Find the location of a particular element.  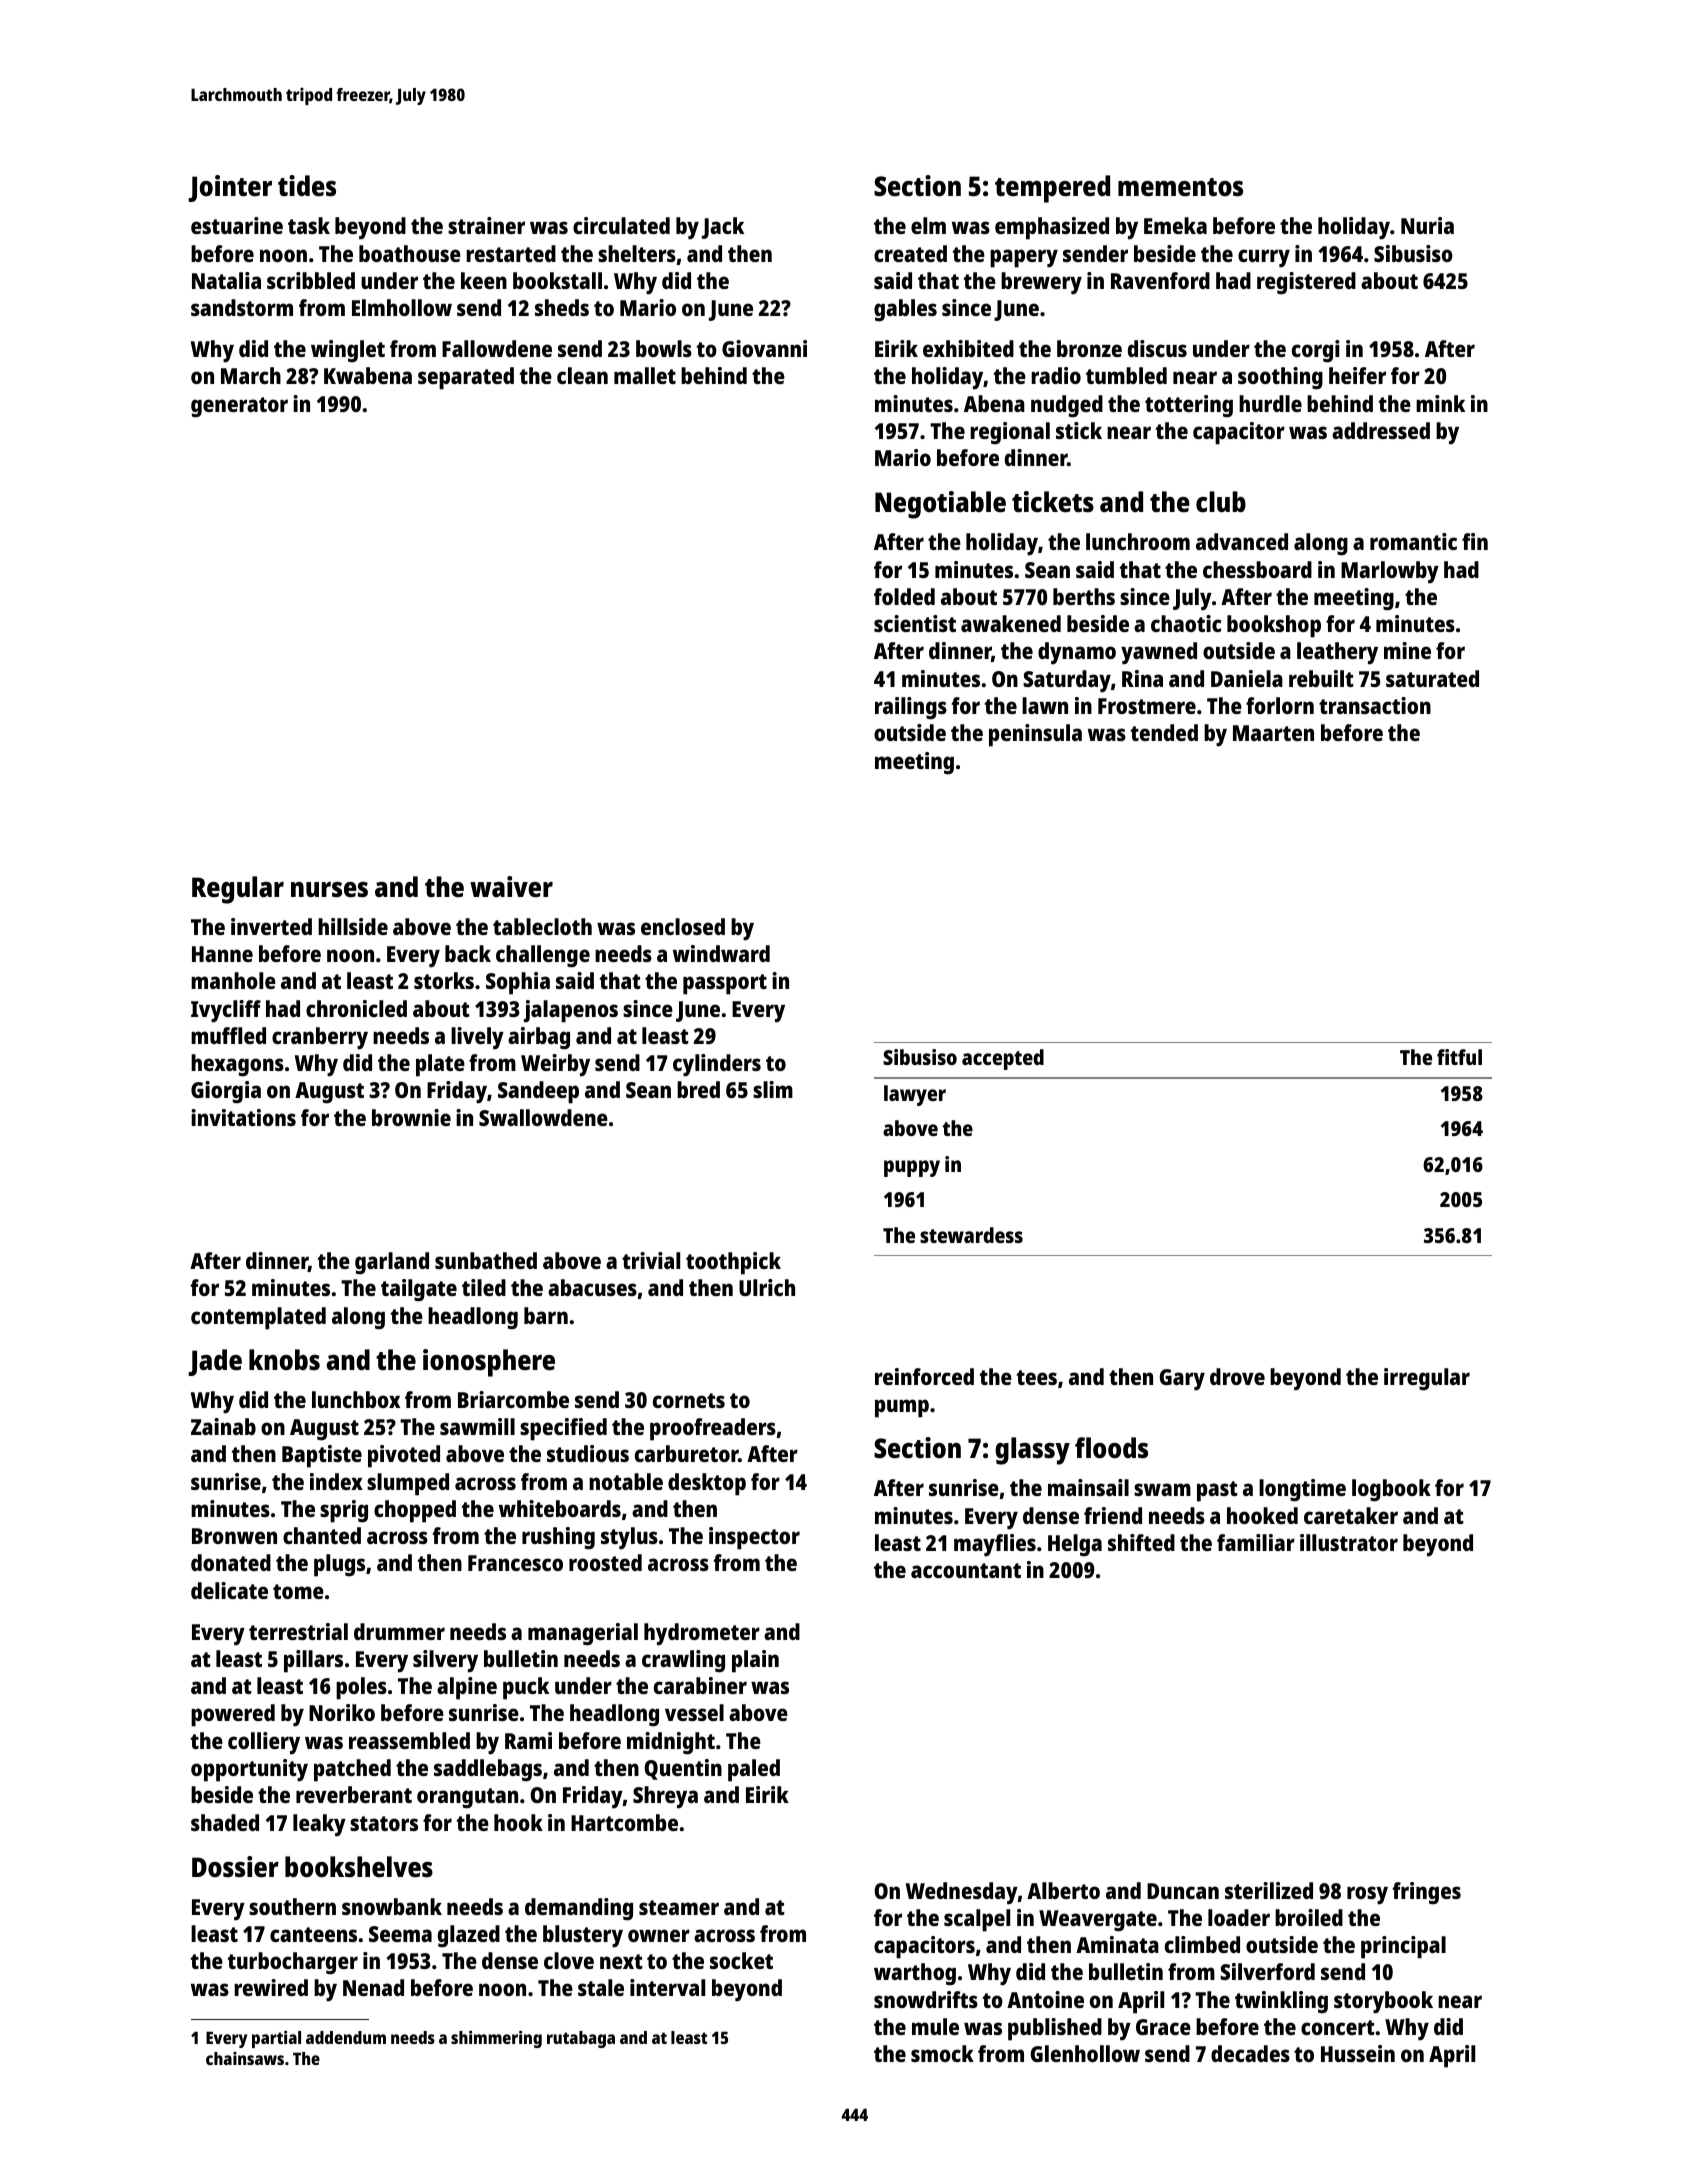

Maarten is located at coordinates (1273, 733).
